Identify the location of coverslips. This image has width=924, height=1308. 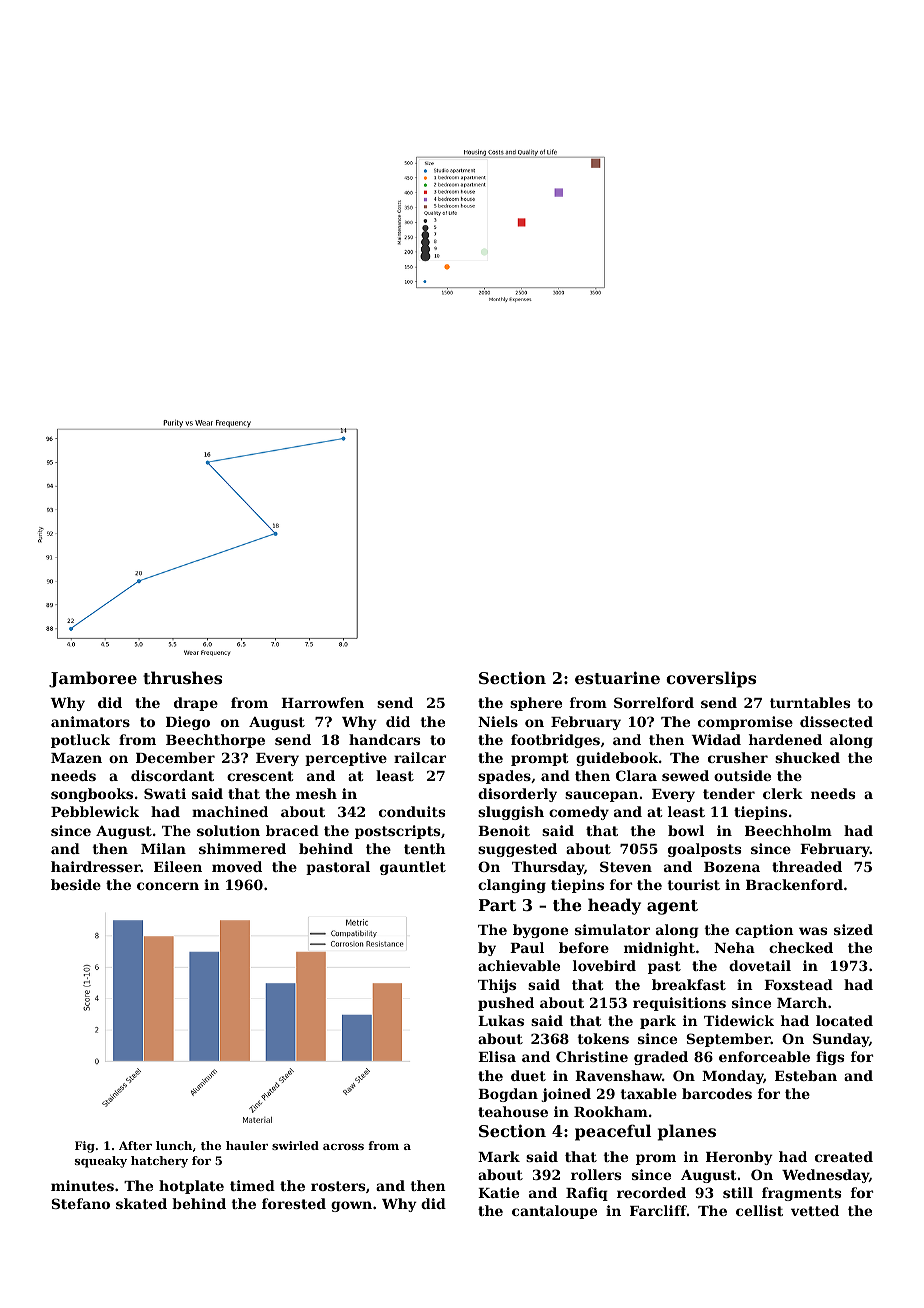
(711, 679).
